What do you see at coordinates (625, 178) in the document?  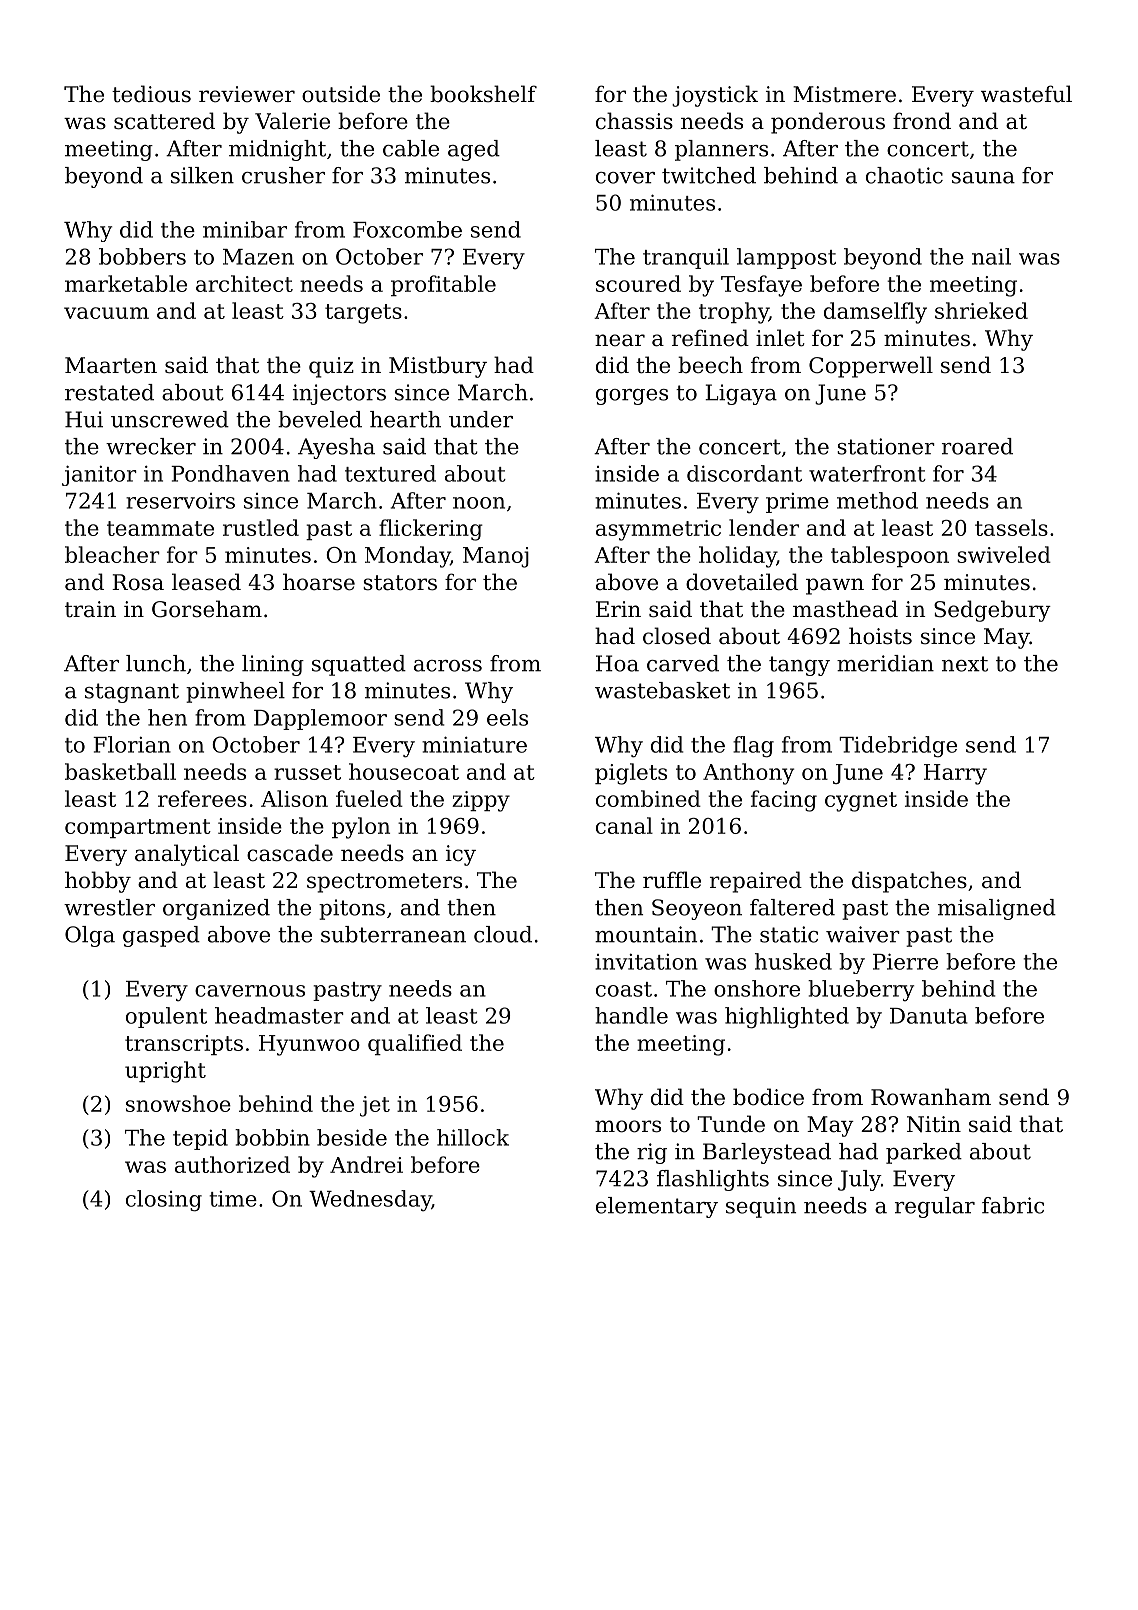 I see `cover` at bounding box center [625, 178].
